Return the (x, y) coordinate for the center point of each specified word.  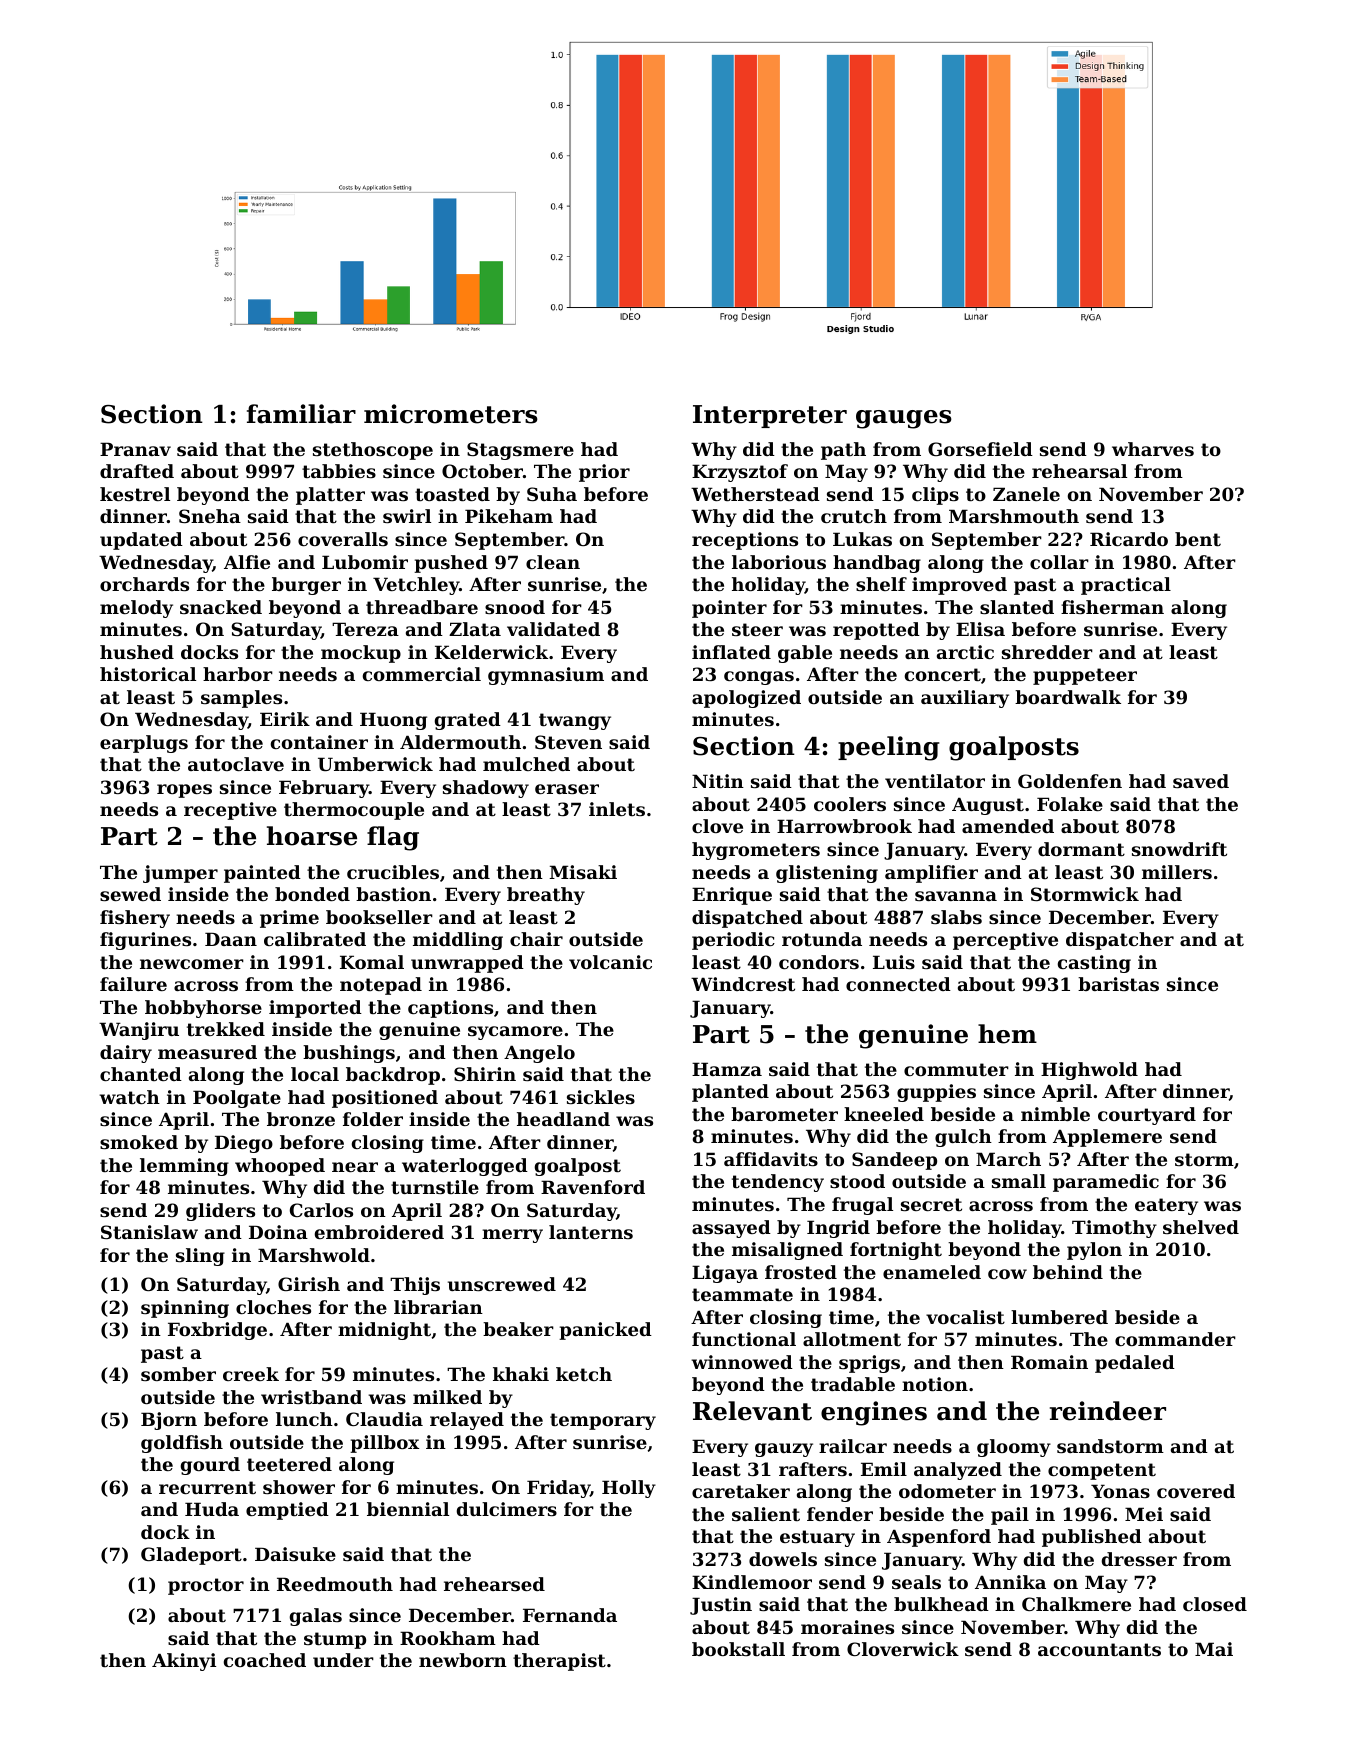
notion (935, 1384)
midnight (384, 1331)
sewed (130, 894)
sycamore (515, 1033)
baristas (1118, 984)
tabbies (339, 471)
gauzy (784, 1450)
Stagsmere (520, 451)
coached (265, 1660)
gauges (904, 419)
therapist (559, 1662)
